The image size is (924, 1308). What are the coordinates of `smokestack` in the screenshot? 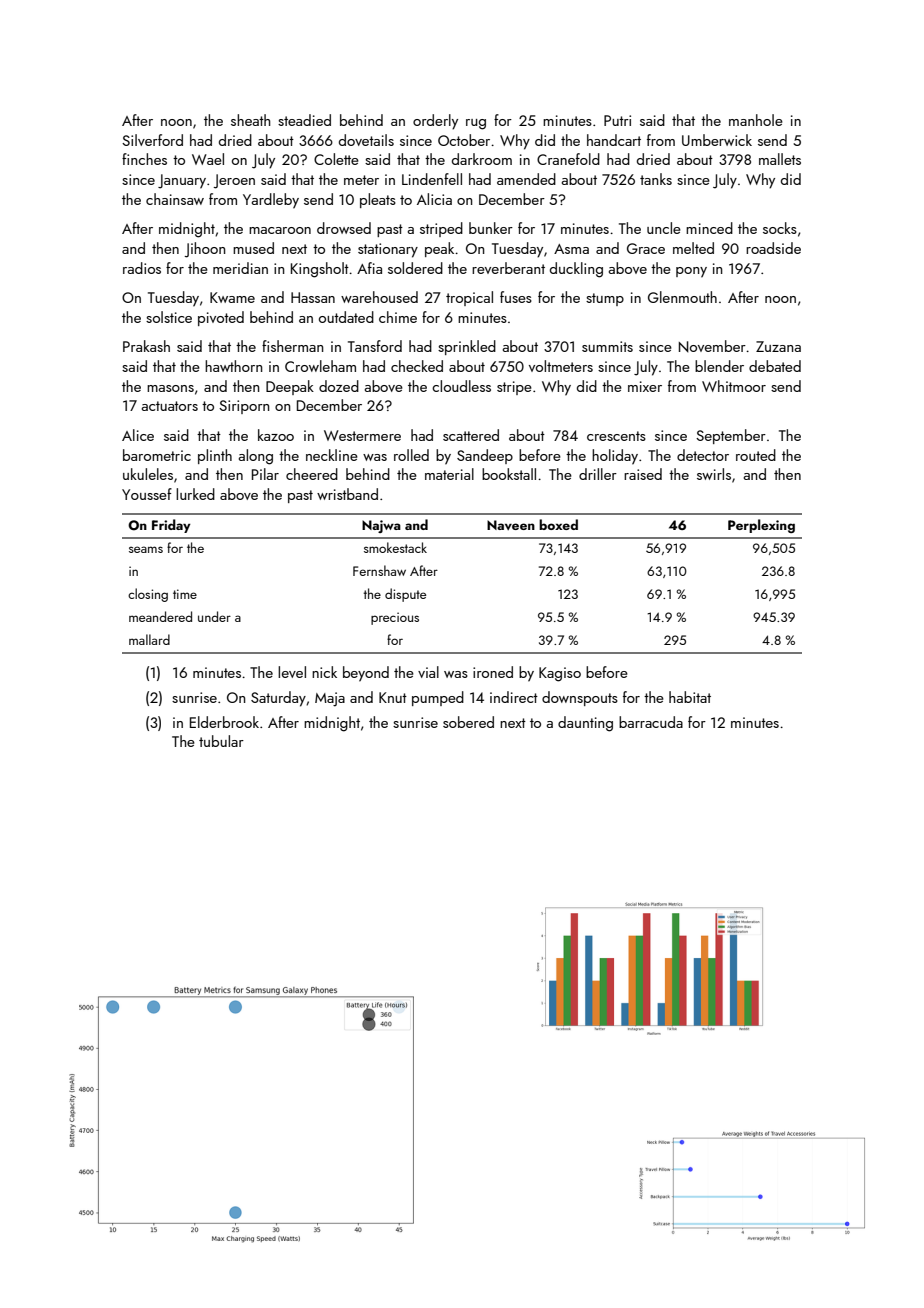 It's located at (395, 547).
